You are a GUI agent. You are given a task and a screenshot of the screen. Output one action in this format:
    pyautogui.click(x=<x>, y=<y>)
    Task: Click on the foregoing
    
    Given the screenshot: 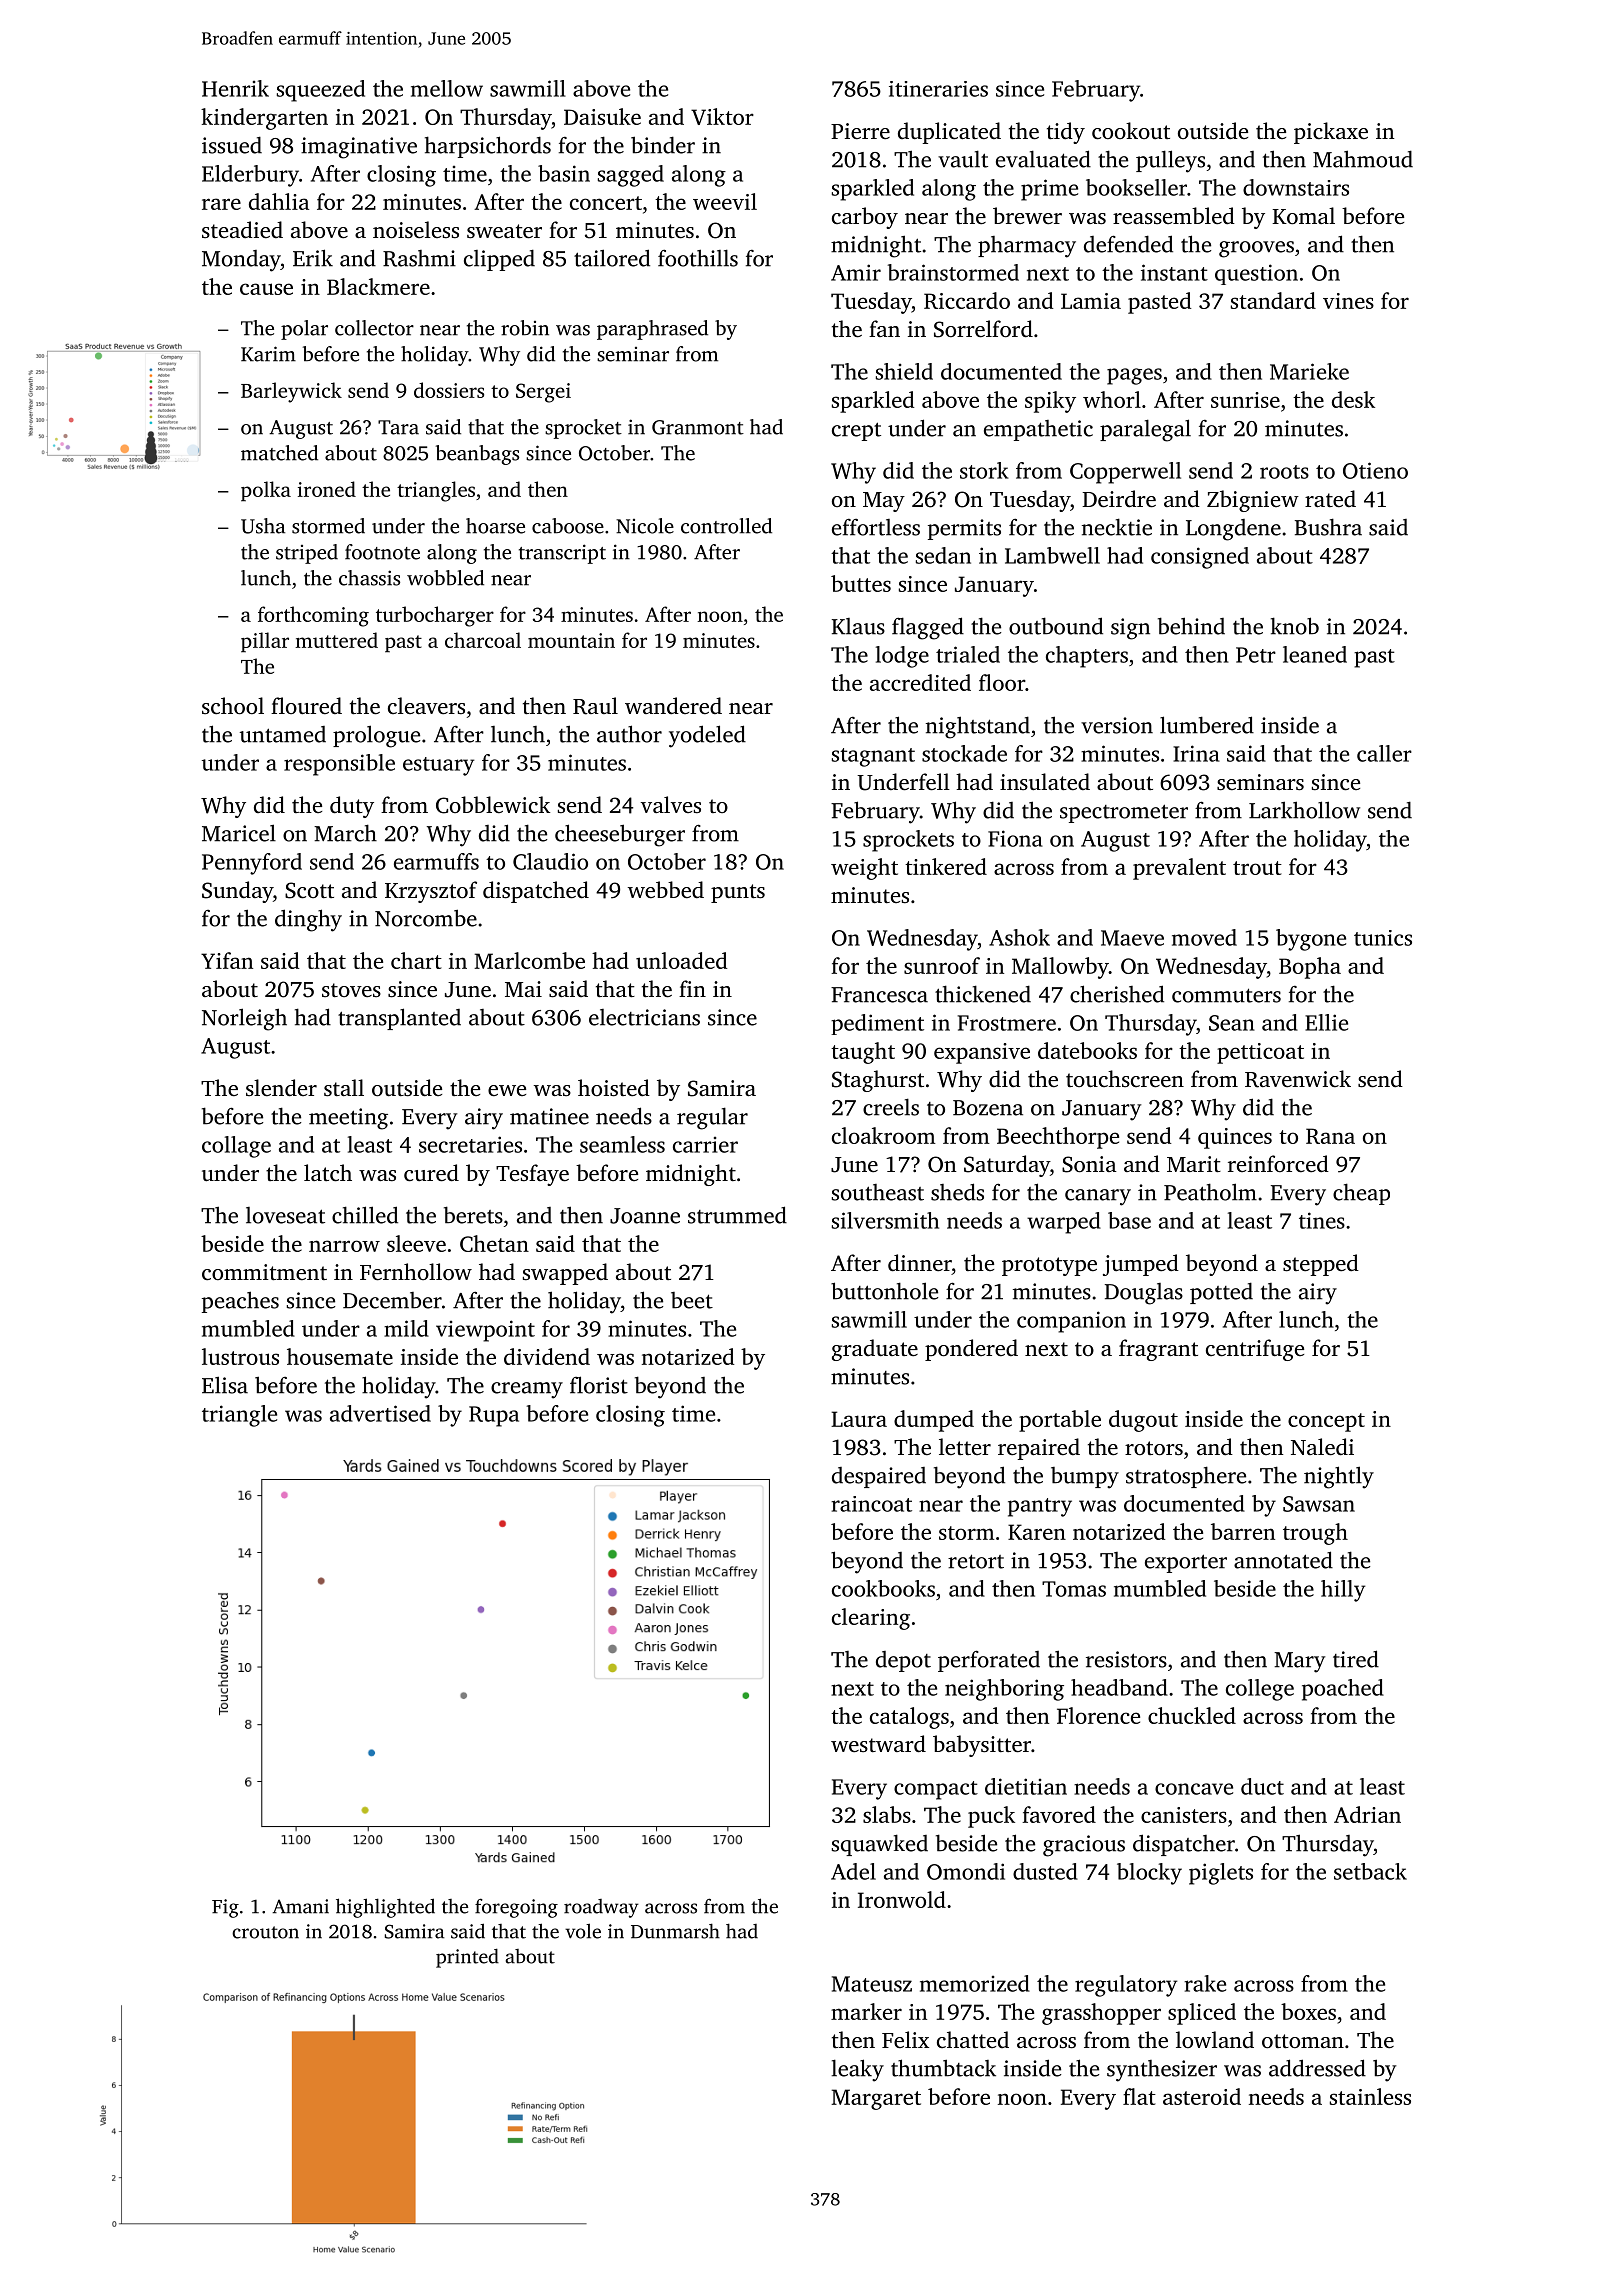 What is the action you would take?
    pyautogui.click(x=516, y=1908)
